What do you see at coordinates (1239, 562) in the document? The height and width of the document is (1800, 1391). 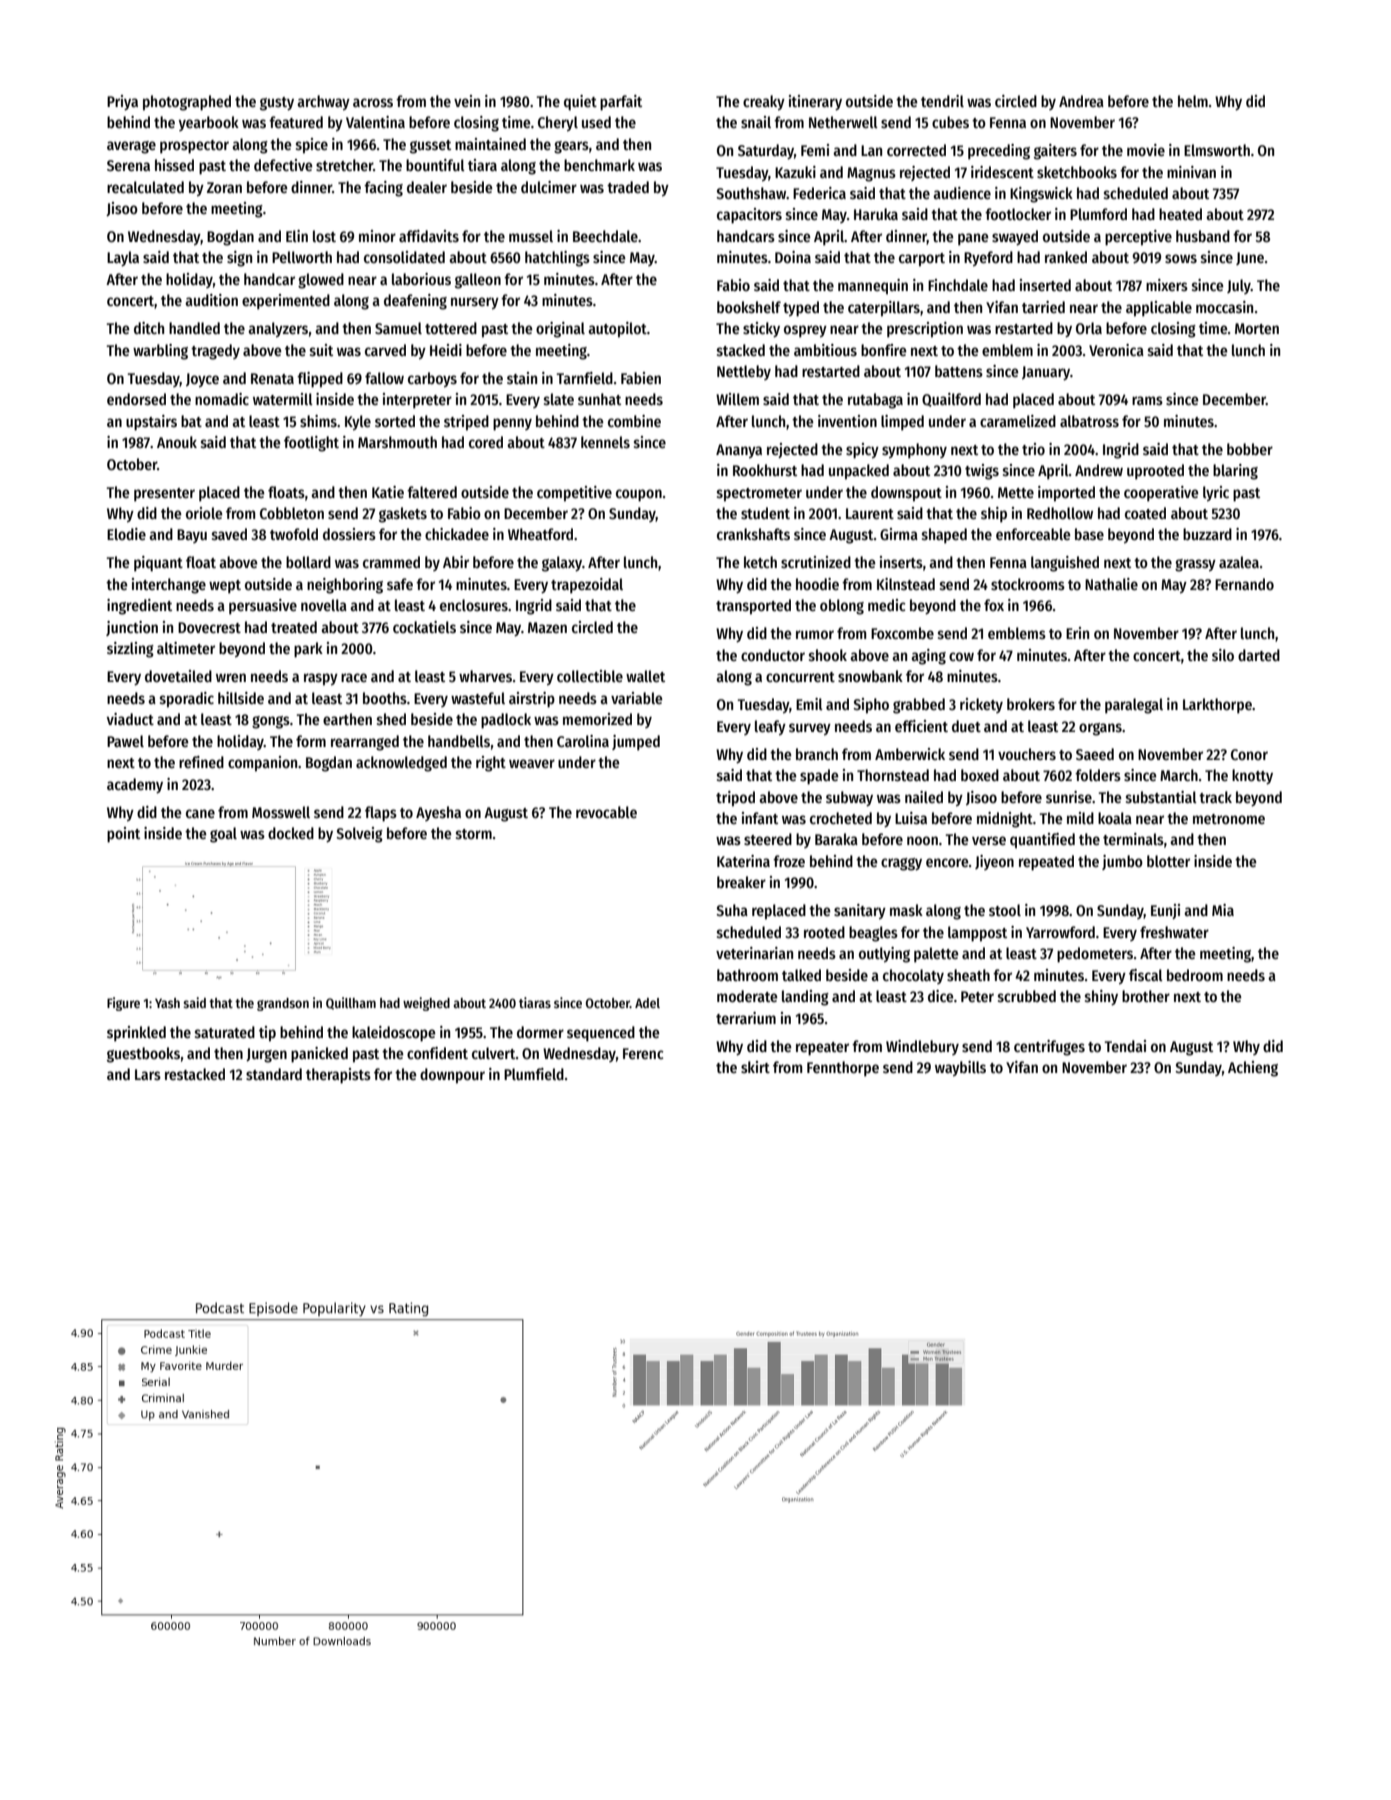 I see `azalea` at bounding box center [1239, 562].
